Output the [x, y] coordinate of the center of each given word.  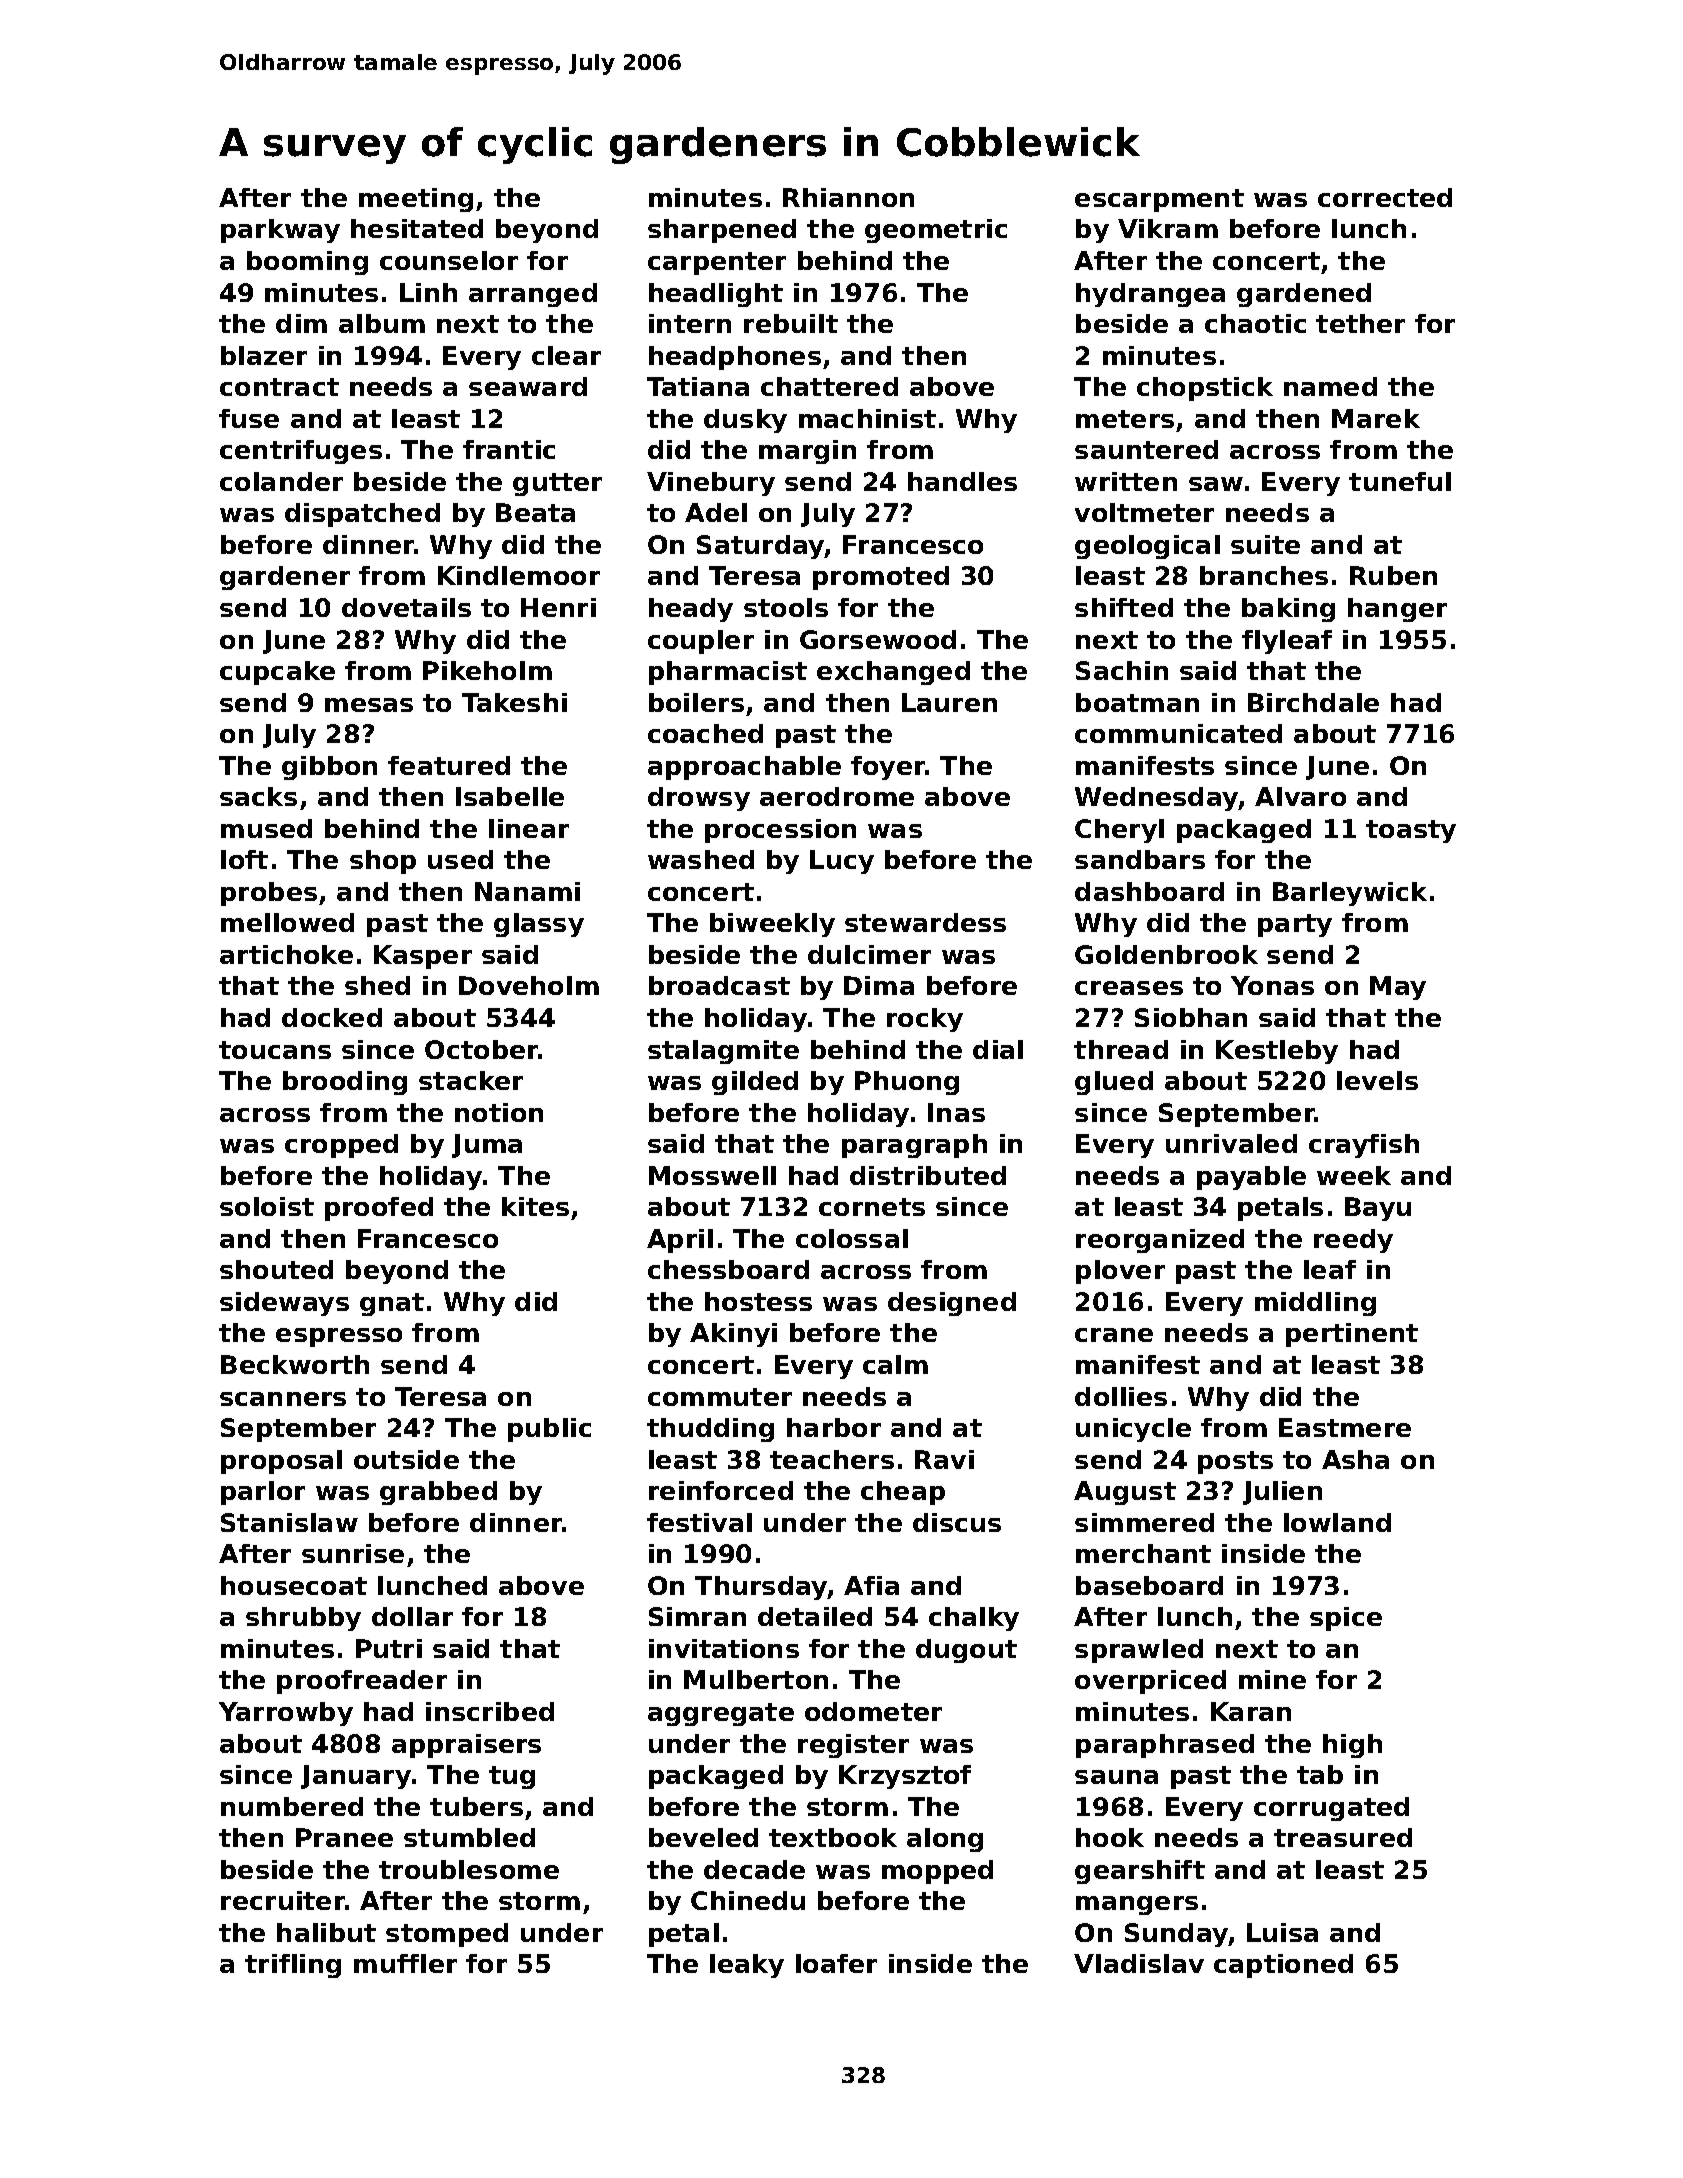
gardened [1304, 295]
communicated [1178, 733]
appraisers [466, 1746]
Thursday [761, 1588]
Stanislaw [289, 1522]
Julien [1282, 1493]
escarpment [1159, 200]
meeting [416, 200]
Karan [1251, 1711]
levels [1377, 1080]
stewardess [925, 922]
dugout [966, 1651]
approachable [744, 768]
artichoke [286, 954]
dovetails [406, 607]
